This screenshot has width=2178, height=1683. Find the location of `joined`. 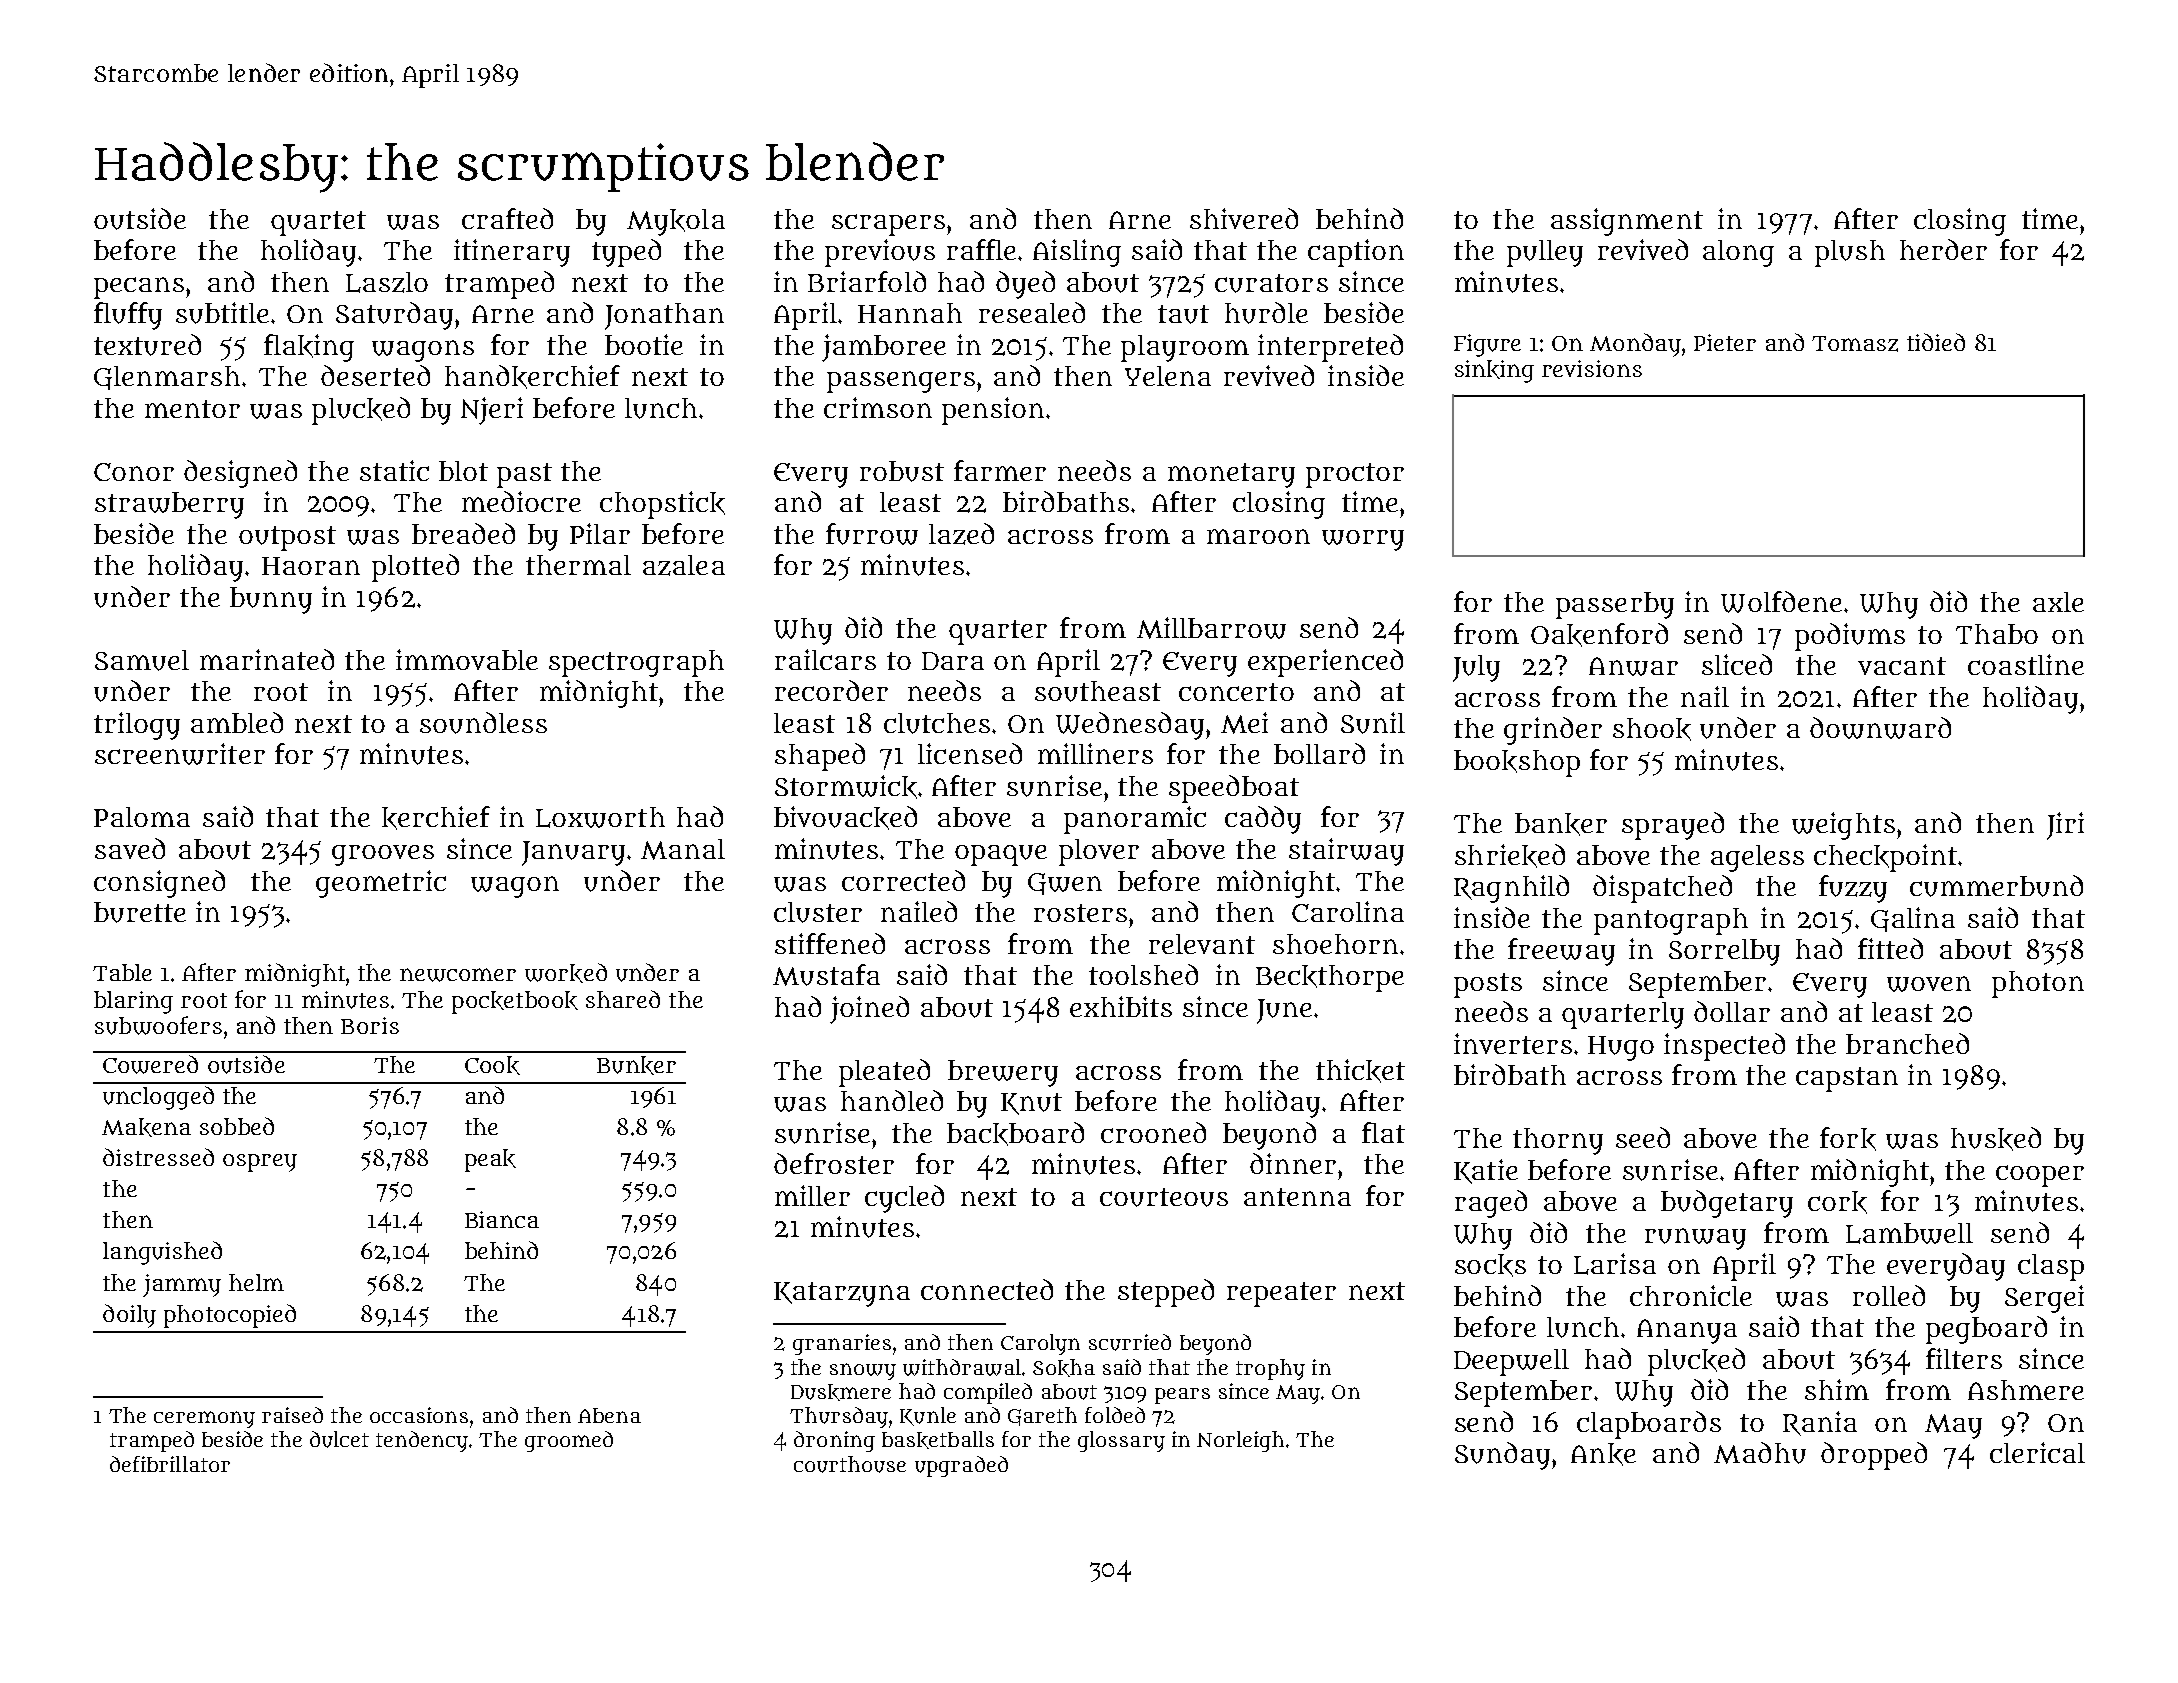

joined is located at coordinates (869, 1010).
